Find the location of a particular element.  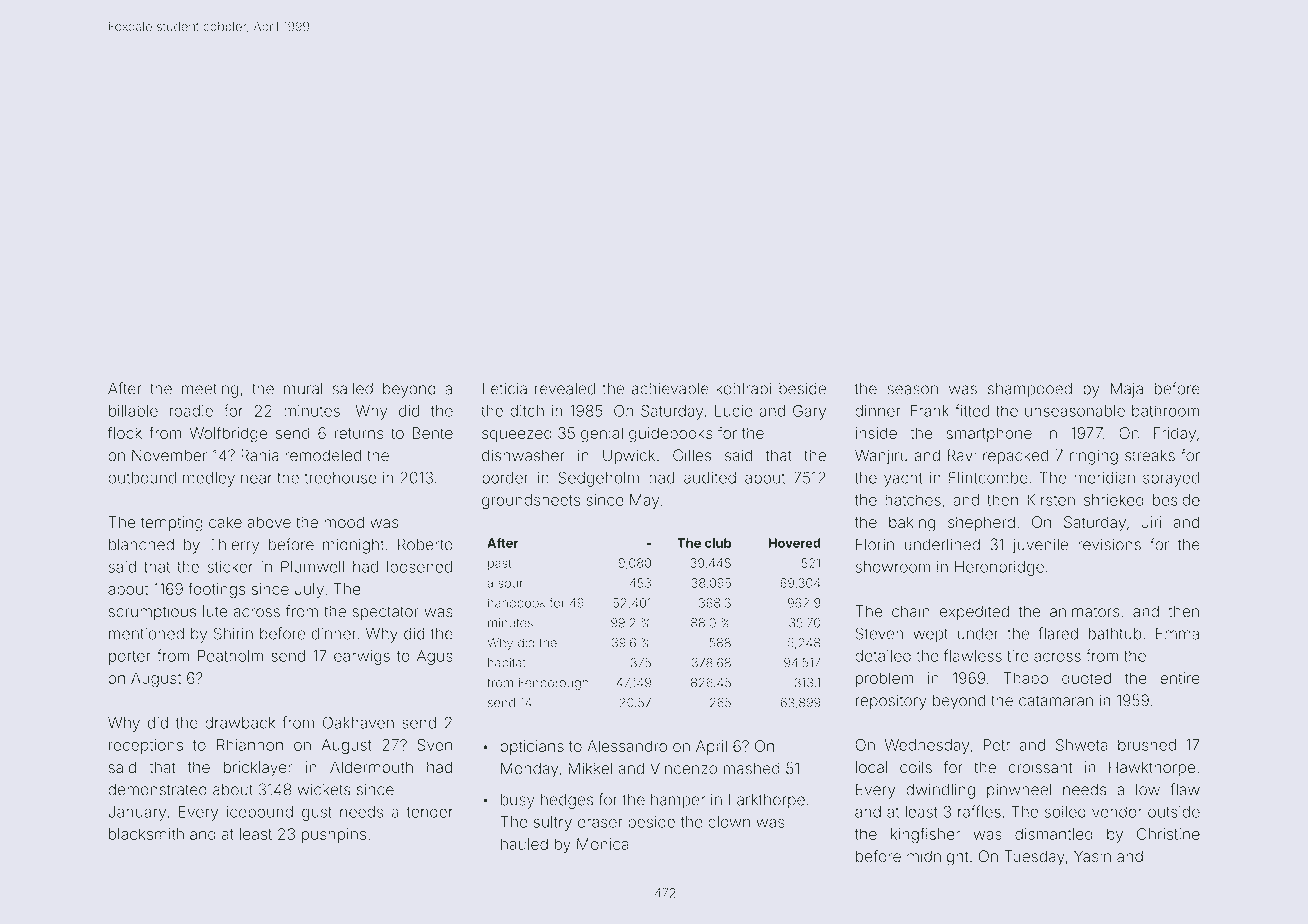

hauled is located at coordinates (524, 844).
